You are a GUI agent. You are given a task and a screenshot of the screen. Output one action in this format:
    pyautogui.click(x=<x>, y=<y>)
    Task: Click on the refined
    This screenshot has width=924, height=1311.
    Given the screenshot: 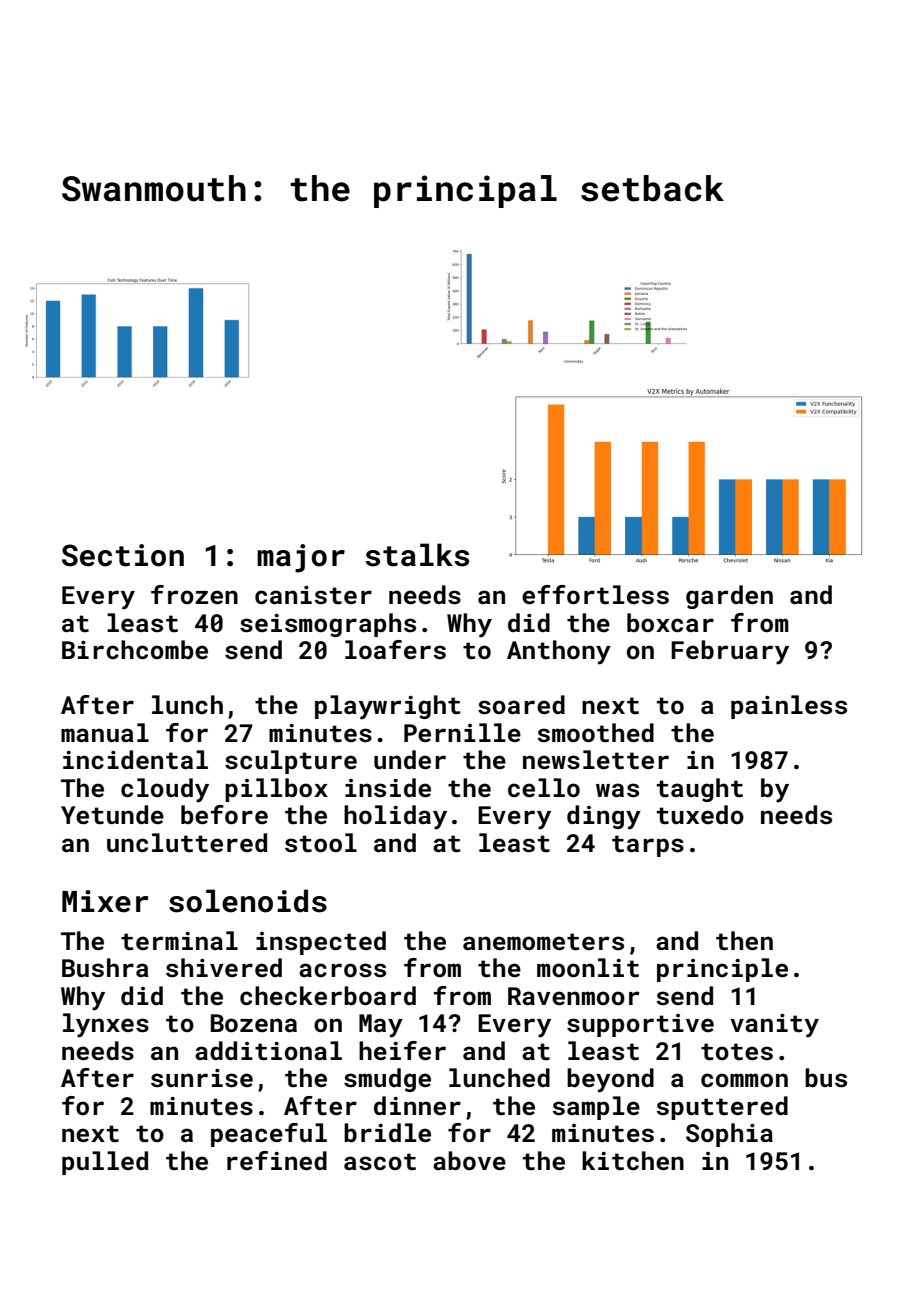 What is the action you would take?
    pyautogui.click(x=277, y=1160)
